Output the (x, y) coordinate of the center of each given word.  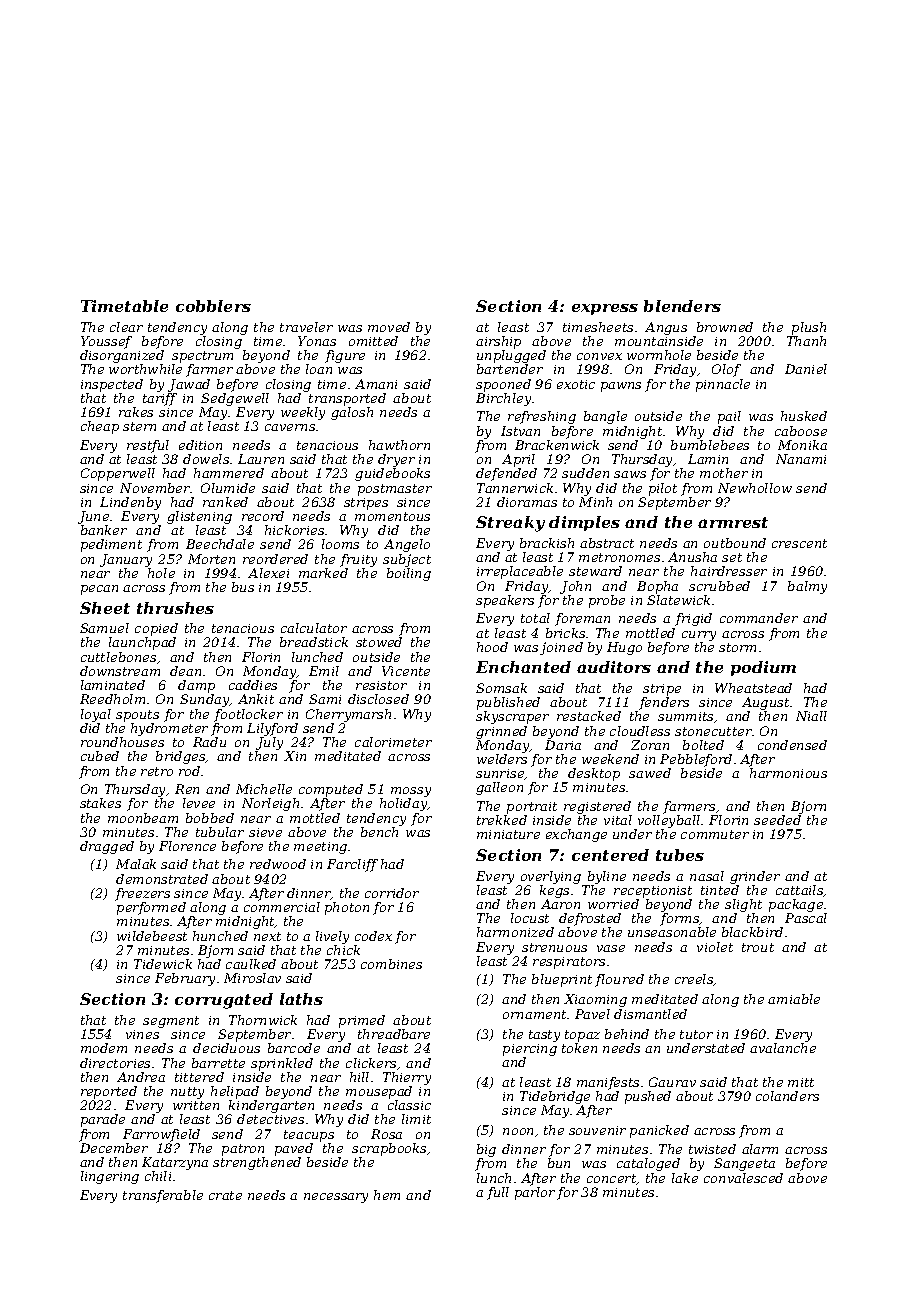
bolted (703, 745)
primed (362, 1021)
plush (809, 328)
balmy (807, 587)
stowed (379, 642)
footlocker (248, 715)
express (605, 309)
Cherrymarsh (348, 715)
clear (126, 327)
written (196, 1105)
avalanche (783, 1048)
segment (171, 1022)
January (126, 560)
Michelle (264, 789)
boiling (409, 574)
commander (759, 618)
